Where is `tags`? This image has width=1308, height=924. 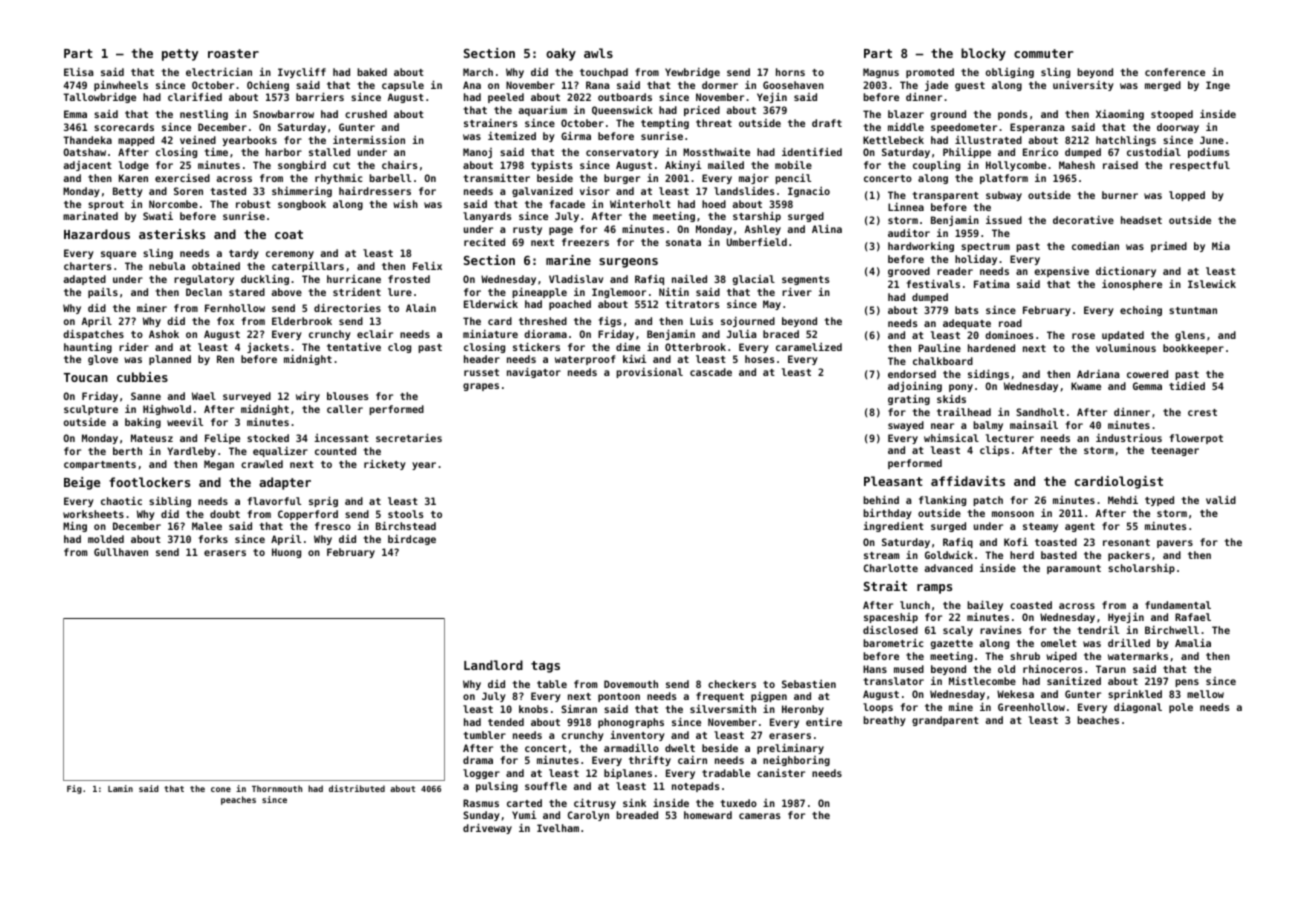
tags is located at coordinates (545, 667).
